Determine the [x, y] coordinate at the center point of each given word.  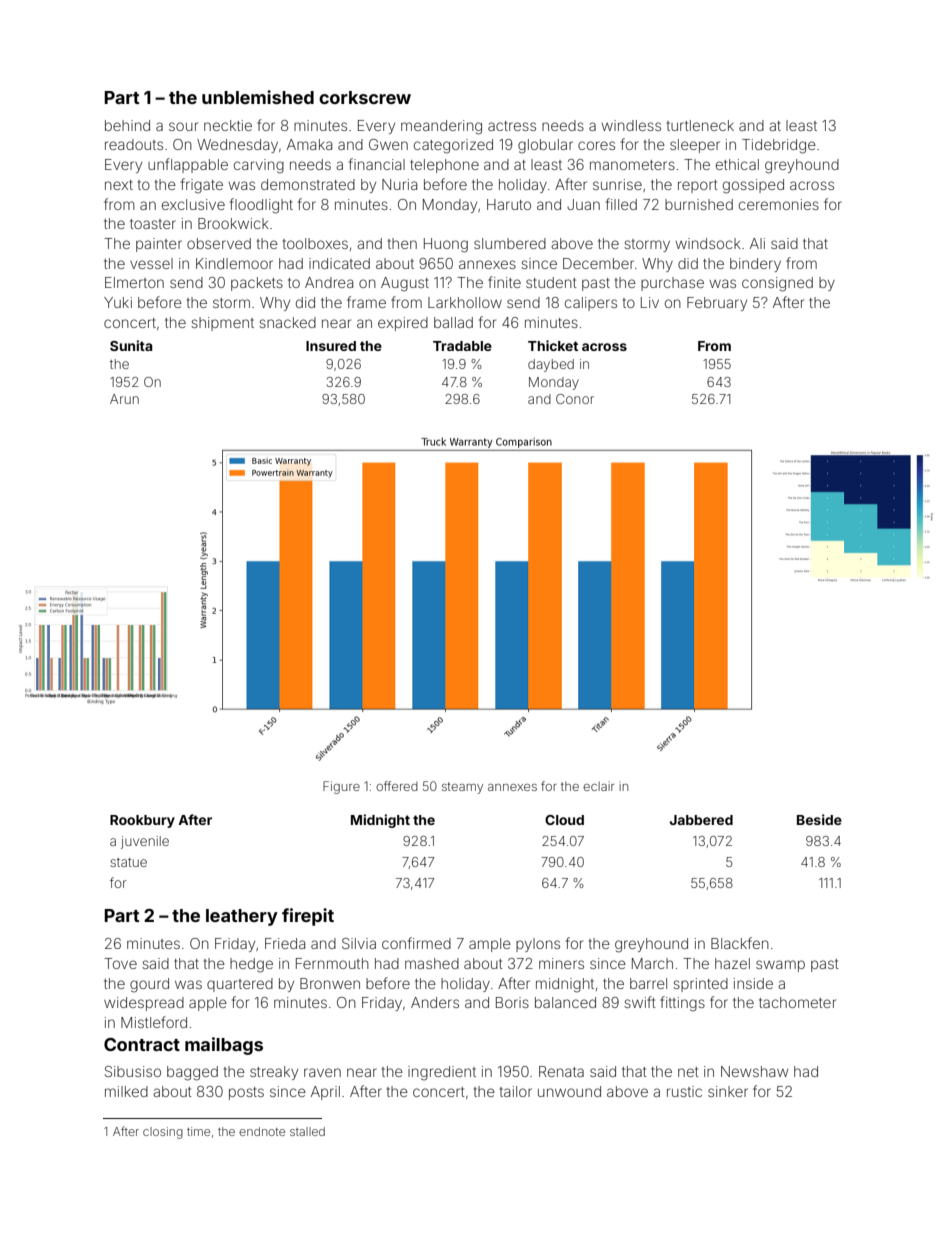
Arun [124, 399]
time [198, 1131]
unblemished [258, 97]
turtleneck [700, 125]
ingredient [442, 1073]
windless [631, 125]
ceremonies [779, 204]
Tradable [462, 346]
